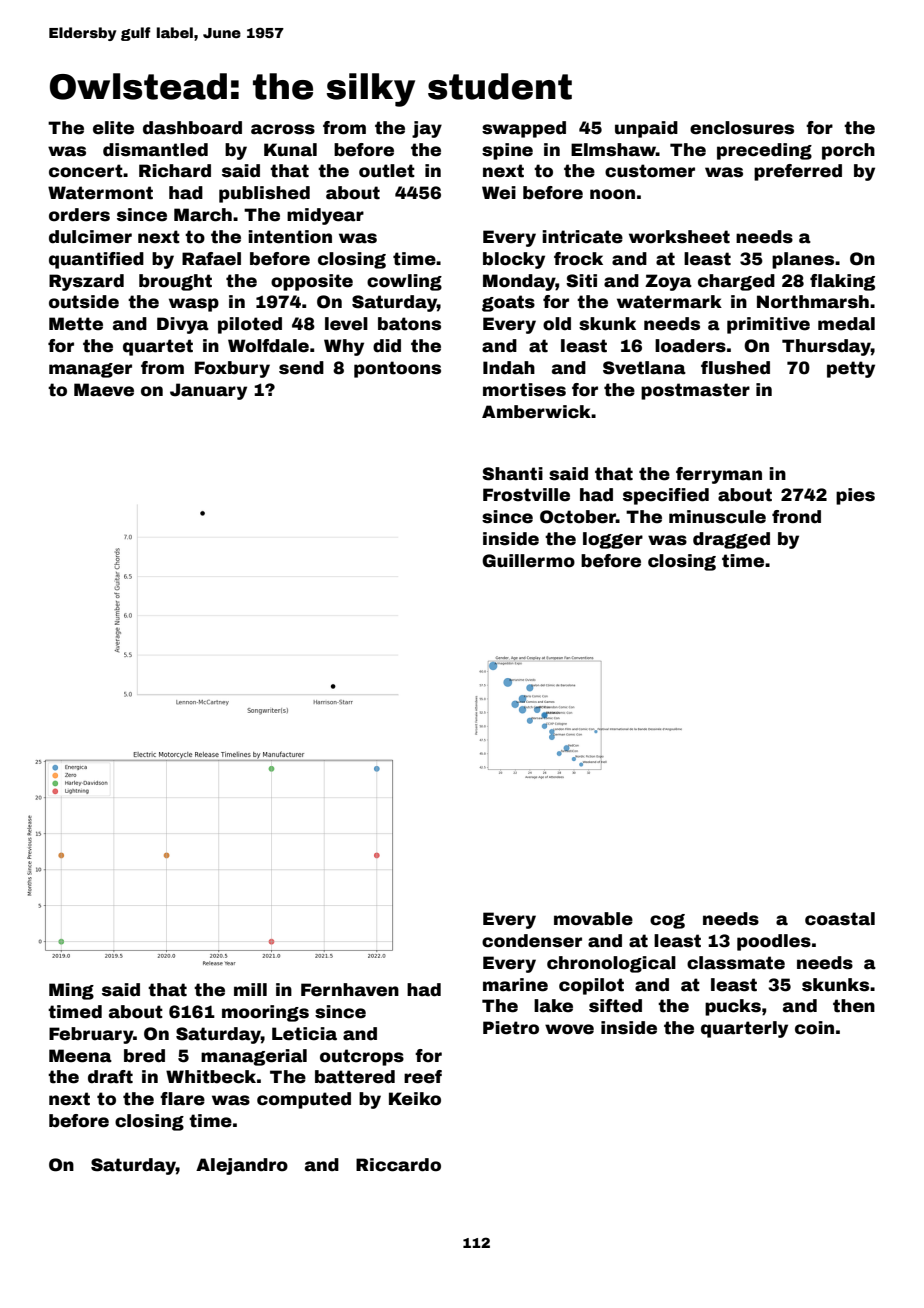 The height and width of the screenshot is (1308, 924). Describe the element at coordinates (415, 1099) in the screenshot. I see `Keiko` at that location.
